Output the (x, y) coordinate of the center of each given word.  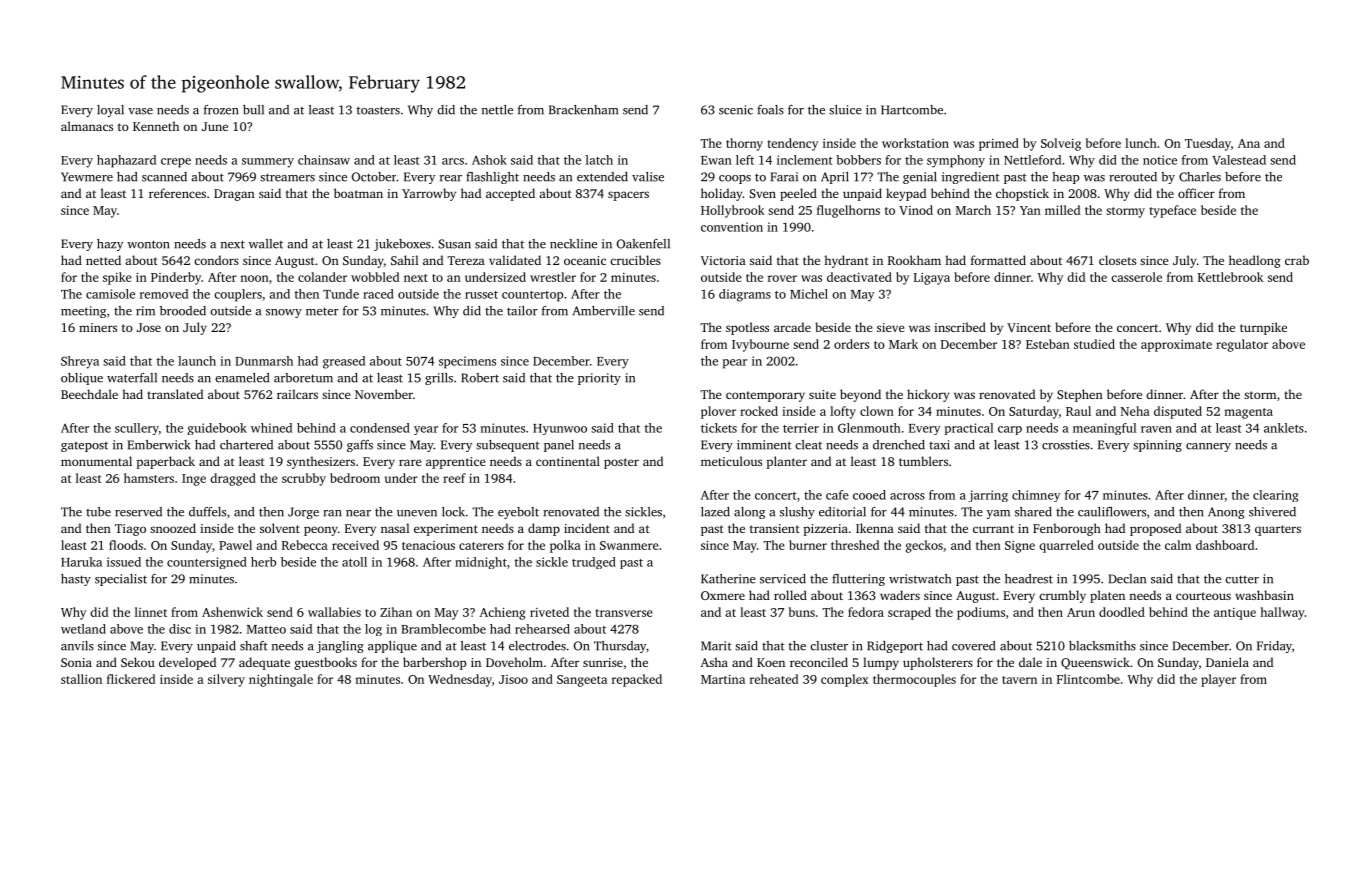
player (1218, 680)
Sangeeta (582, 681)
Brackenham (583, 110)
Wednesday (460, 680)
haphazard (126, 161)
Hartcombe (912, 110)
